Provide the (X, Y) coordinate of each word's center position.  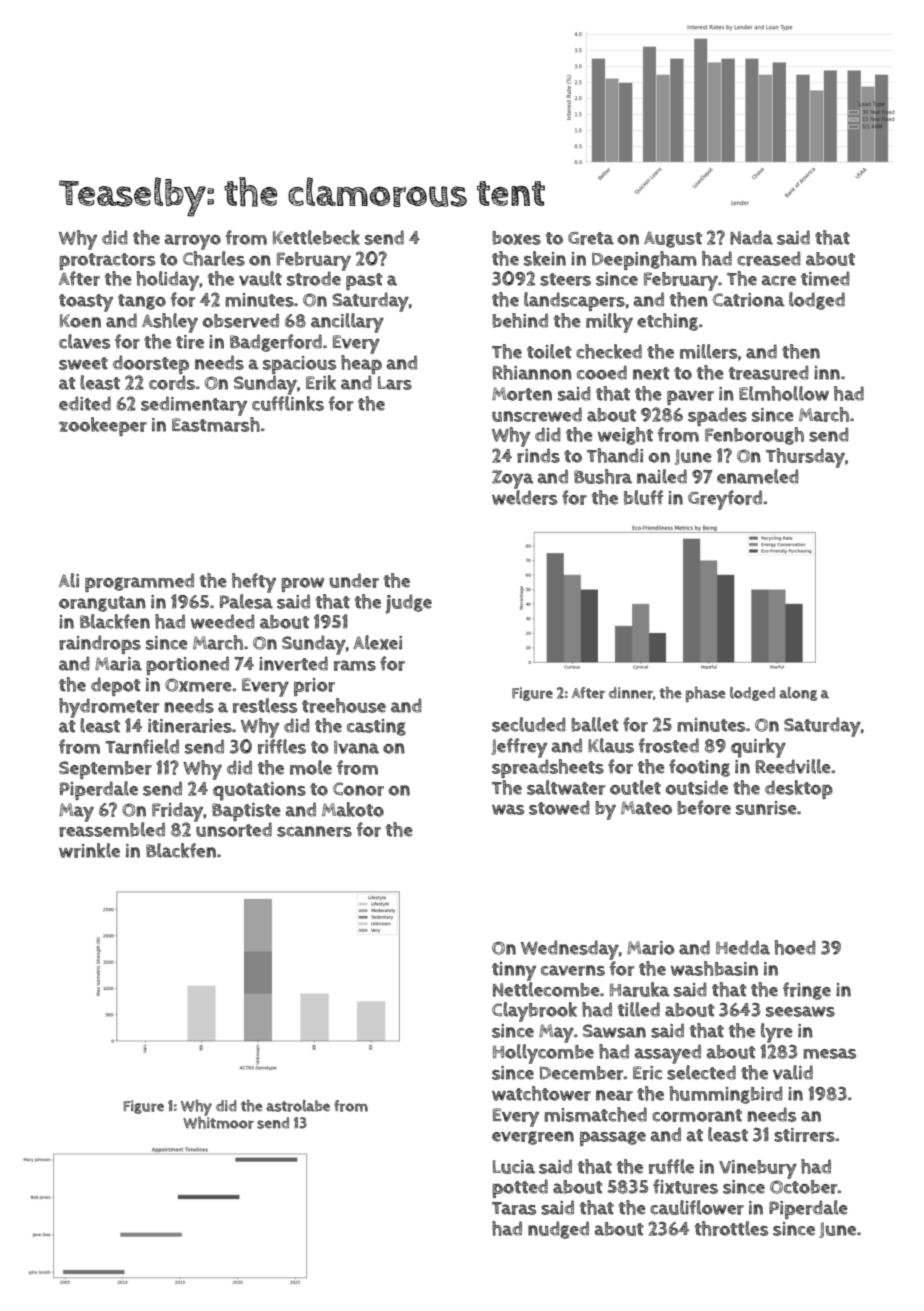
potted (520, 1188)
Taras (514, 1208)
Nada (751, 237)
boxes (516, 238)
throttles (731, 1228)
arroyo (193, 242)
